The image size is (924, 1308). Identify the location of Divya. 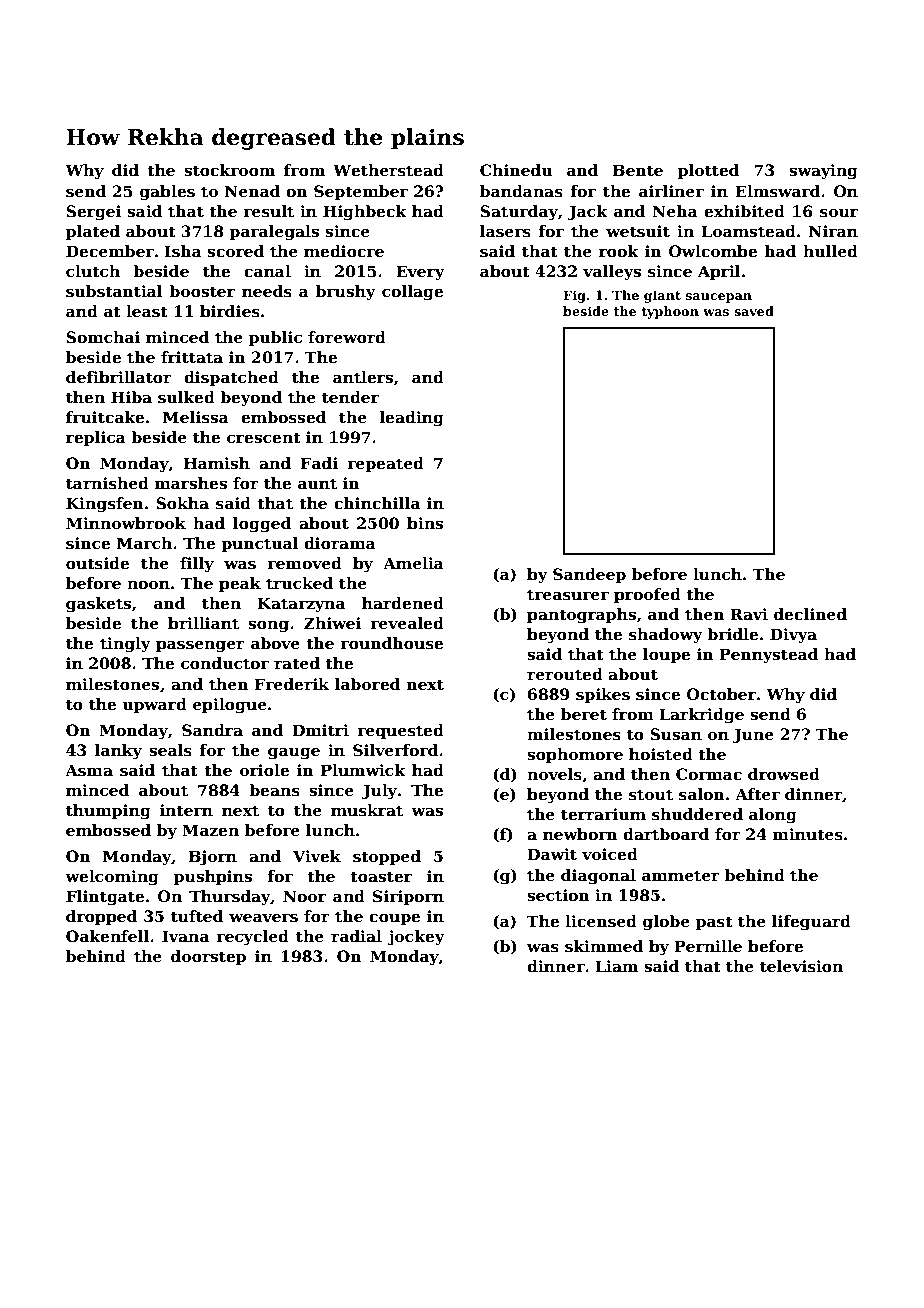
(793, 636).
